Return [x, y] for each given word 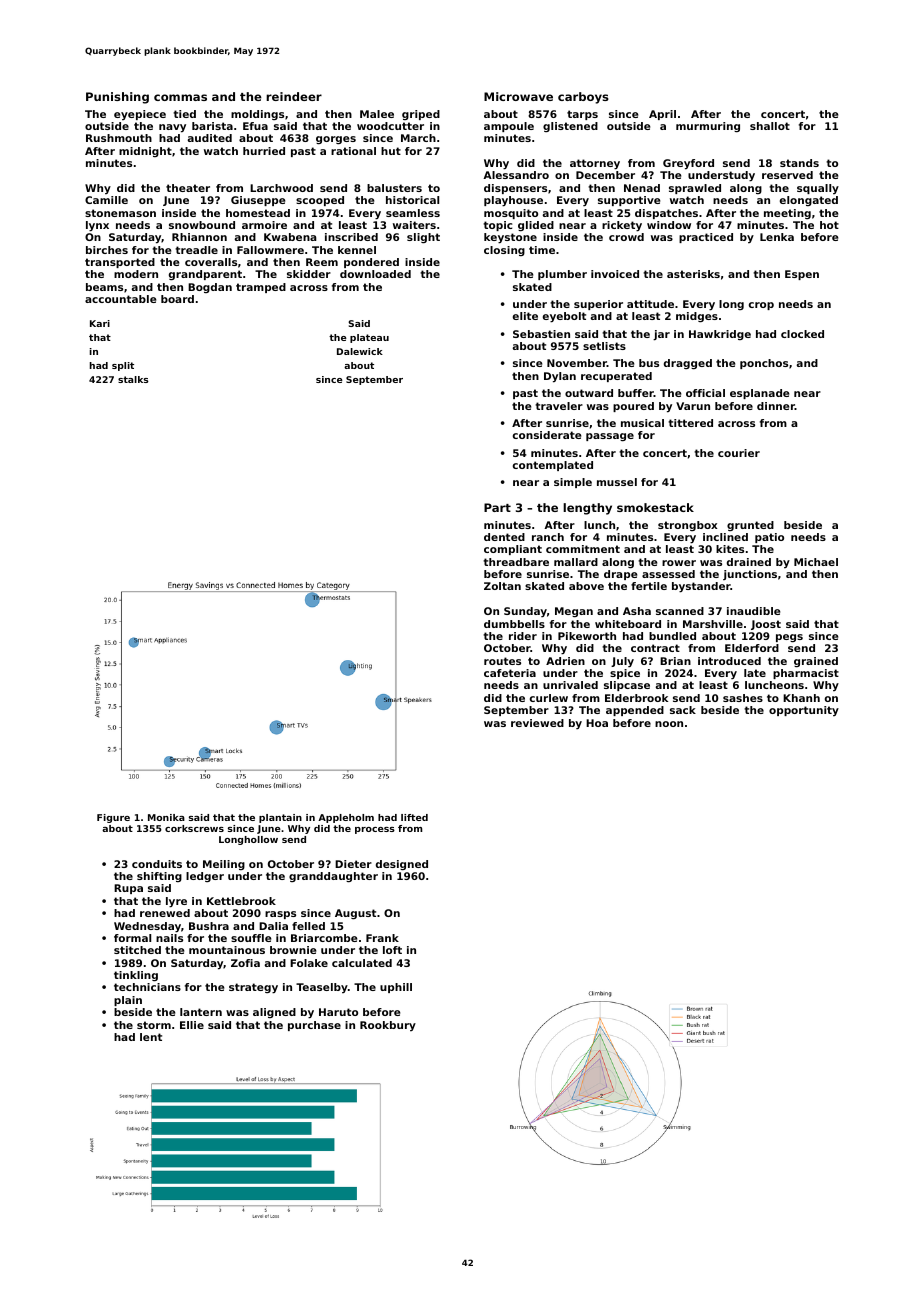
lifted [414, 817]
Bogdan [210, 288]
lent [151, 1037]
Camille [106, 200]
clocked [802, 334]
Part [497, 507]
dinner [776, 406]
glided [536, 226]
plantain [280, 818]
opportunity [804, 711]
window [669, 225]
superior [598, 305]
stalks [133, 379]
